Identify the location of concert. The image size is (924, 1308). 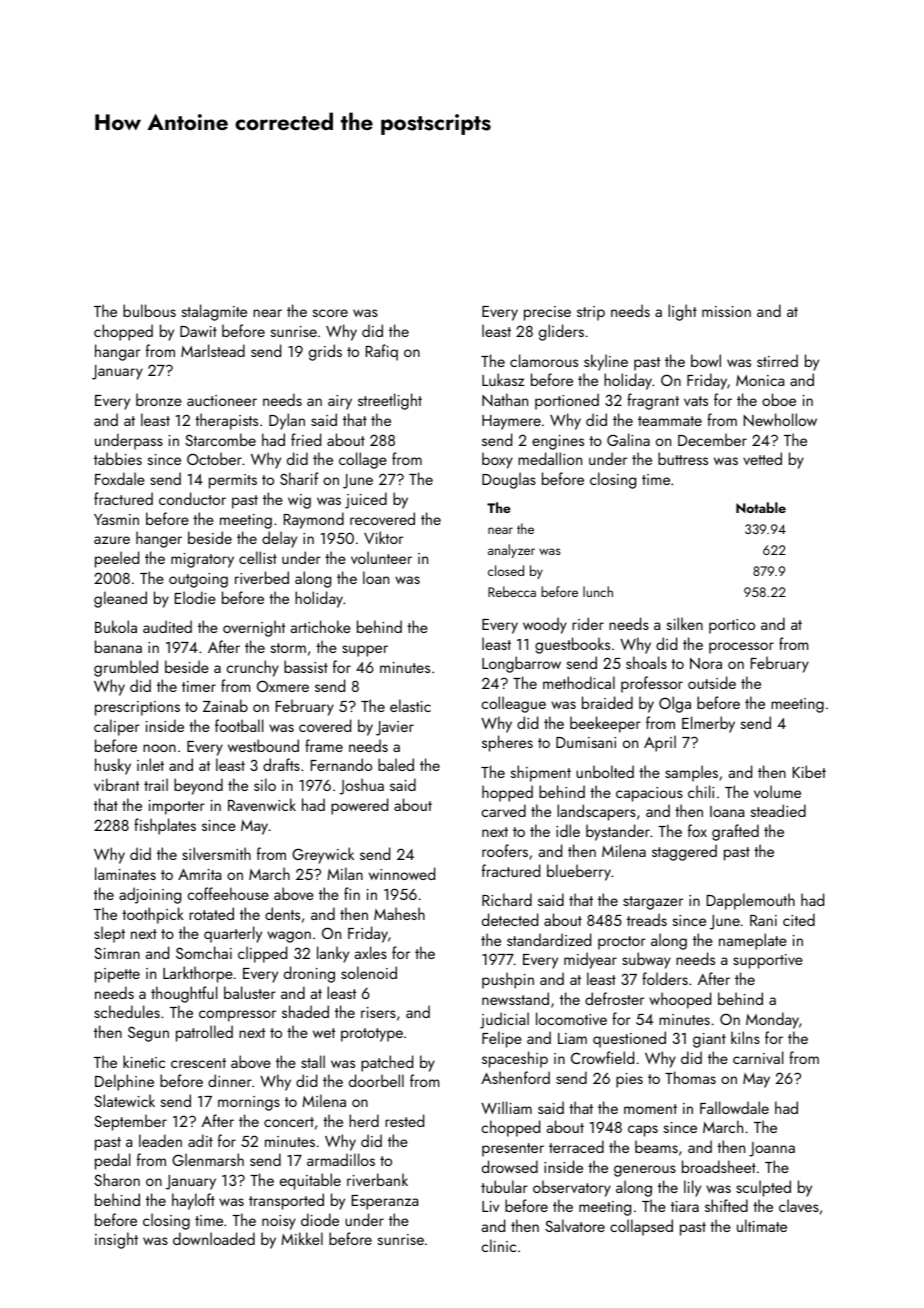
(289, 1122).
